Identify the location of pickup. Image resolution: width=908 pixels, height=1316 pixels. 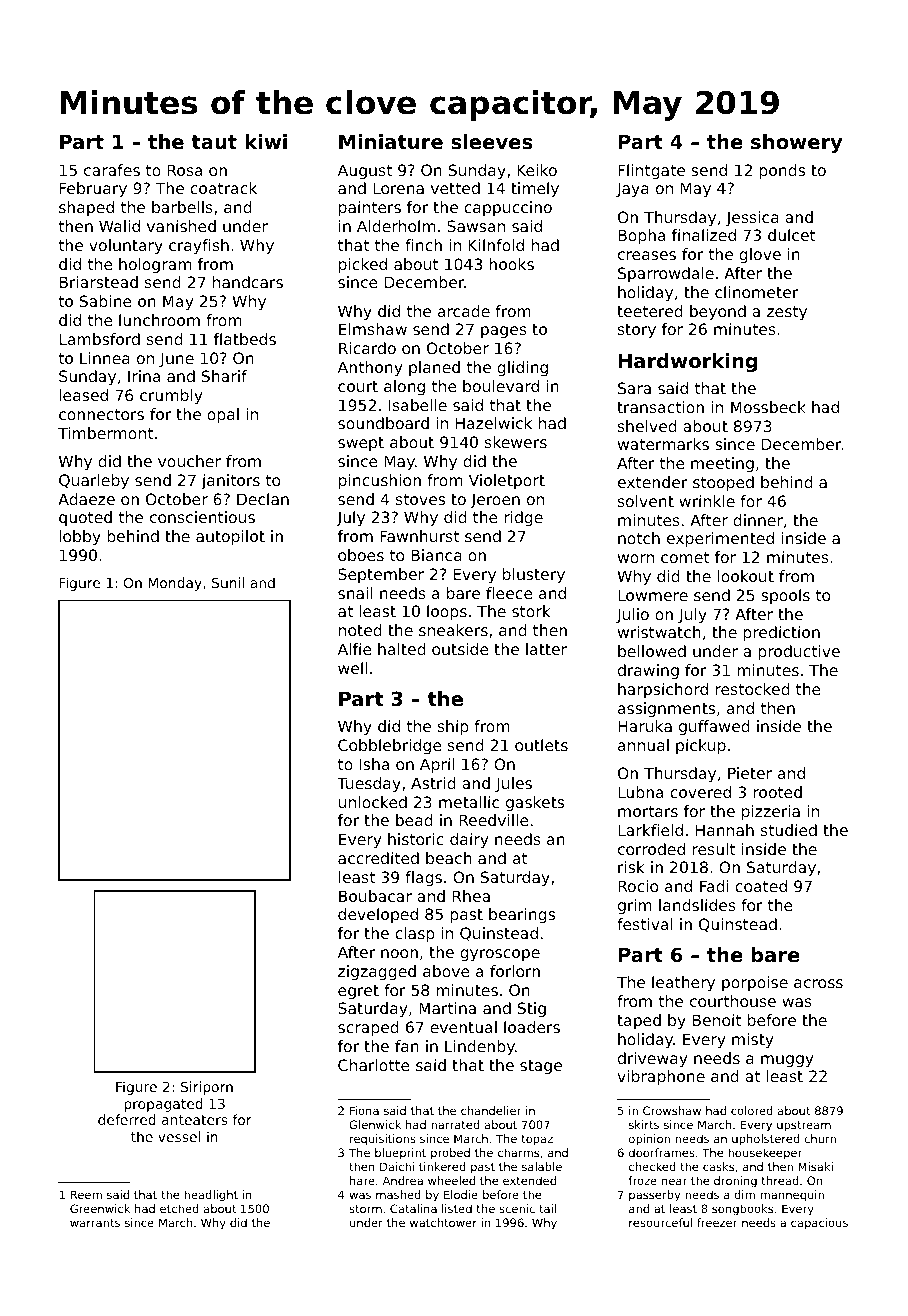
(701, 747).
